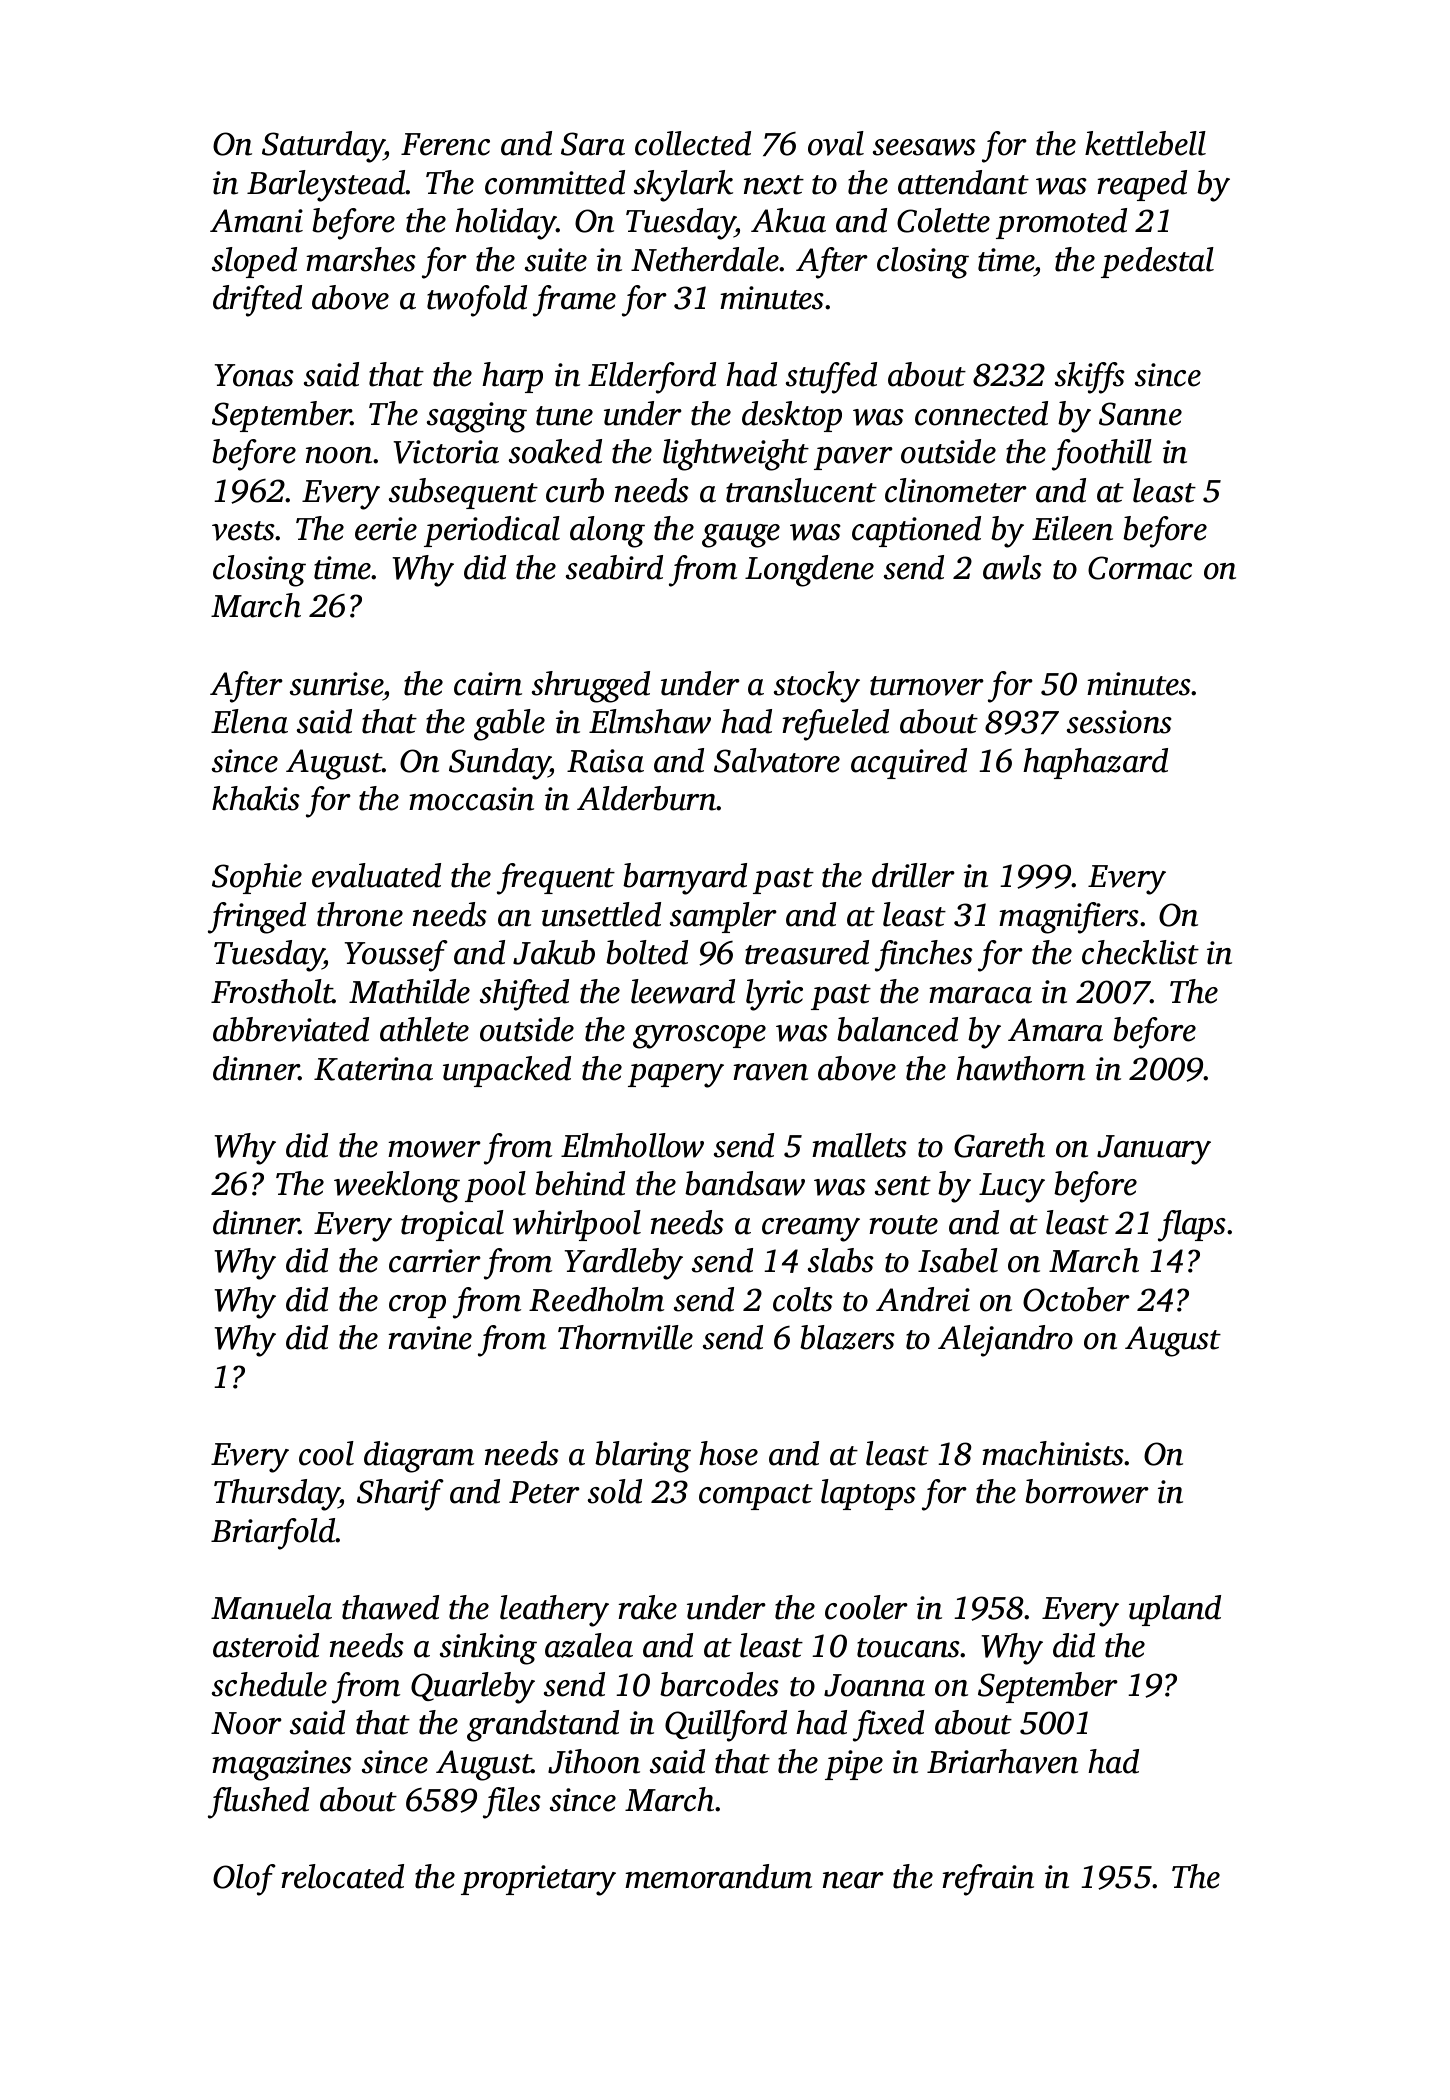  Describe the element at coordinates (956, 490) in the page. I see `clinometer` at that location.
